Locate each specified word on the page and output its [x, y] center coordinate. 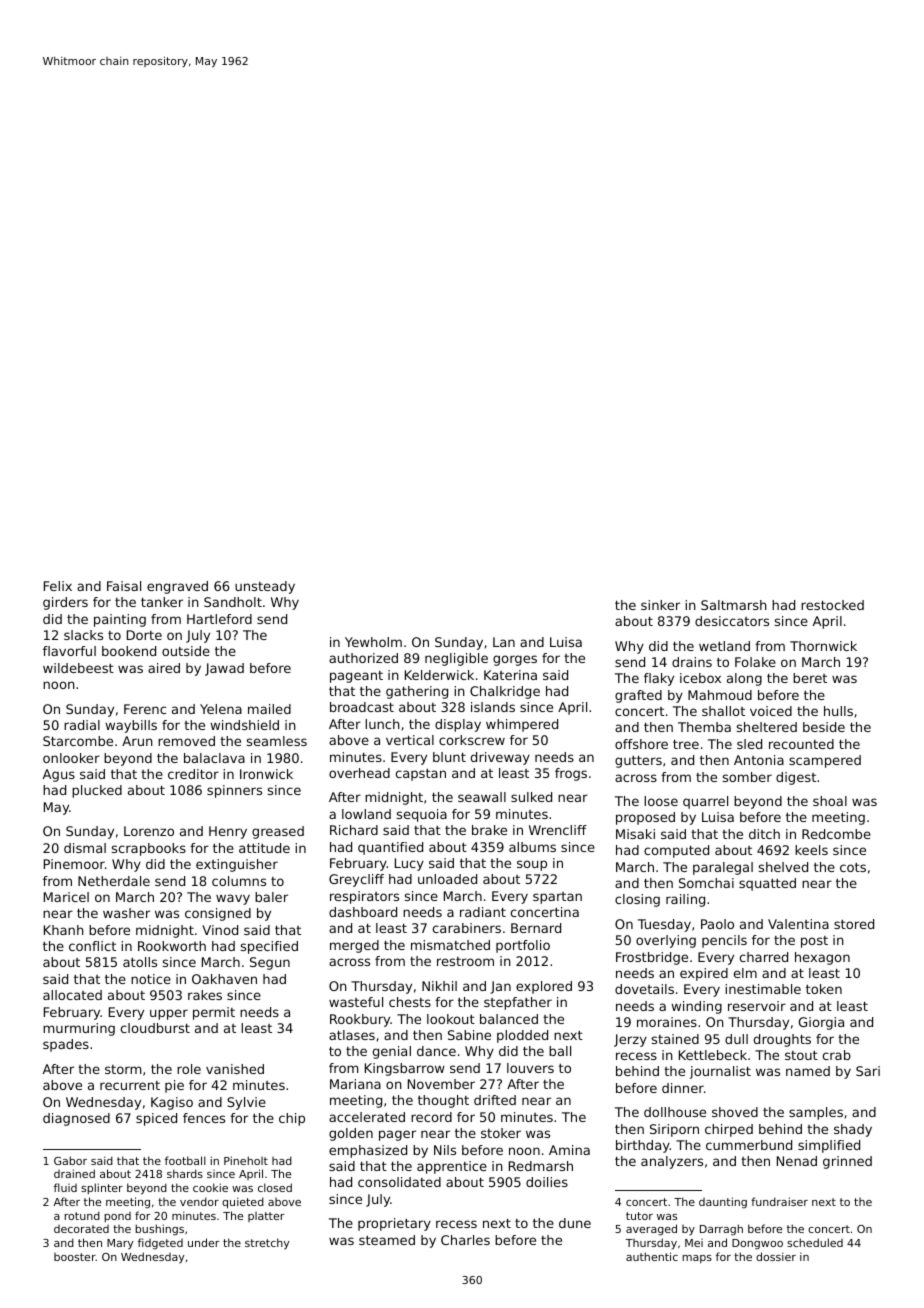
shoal [830, 801]
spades [66, 1045]
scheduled [815, 1242]
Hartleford [219, 619]
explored [544, 987]
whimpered [522, 725]
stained [675, 1039]
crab [837, 1055]
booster [75, 1257]
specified [269, 947]
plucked [97, 791]
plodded [522, 1036]
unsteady [265, 587]
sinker [660, 605]
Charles [465, 1240]
